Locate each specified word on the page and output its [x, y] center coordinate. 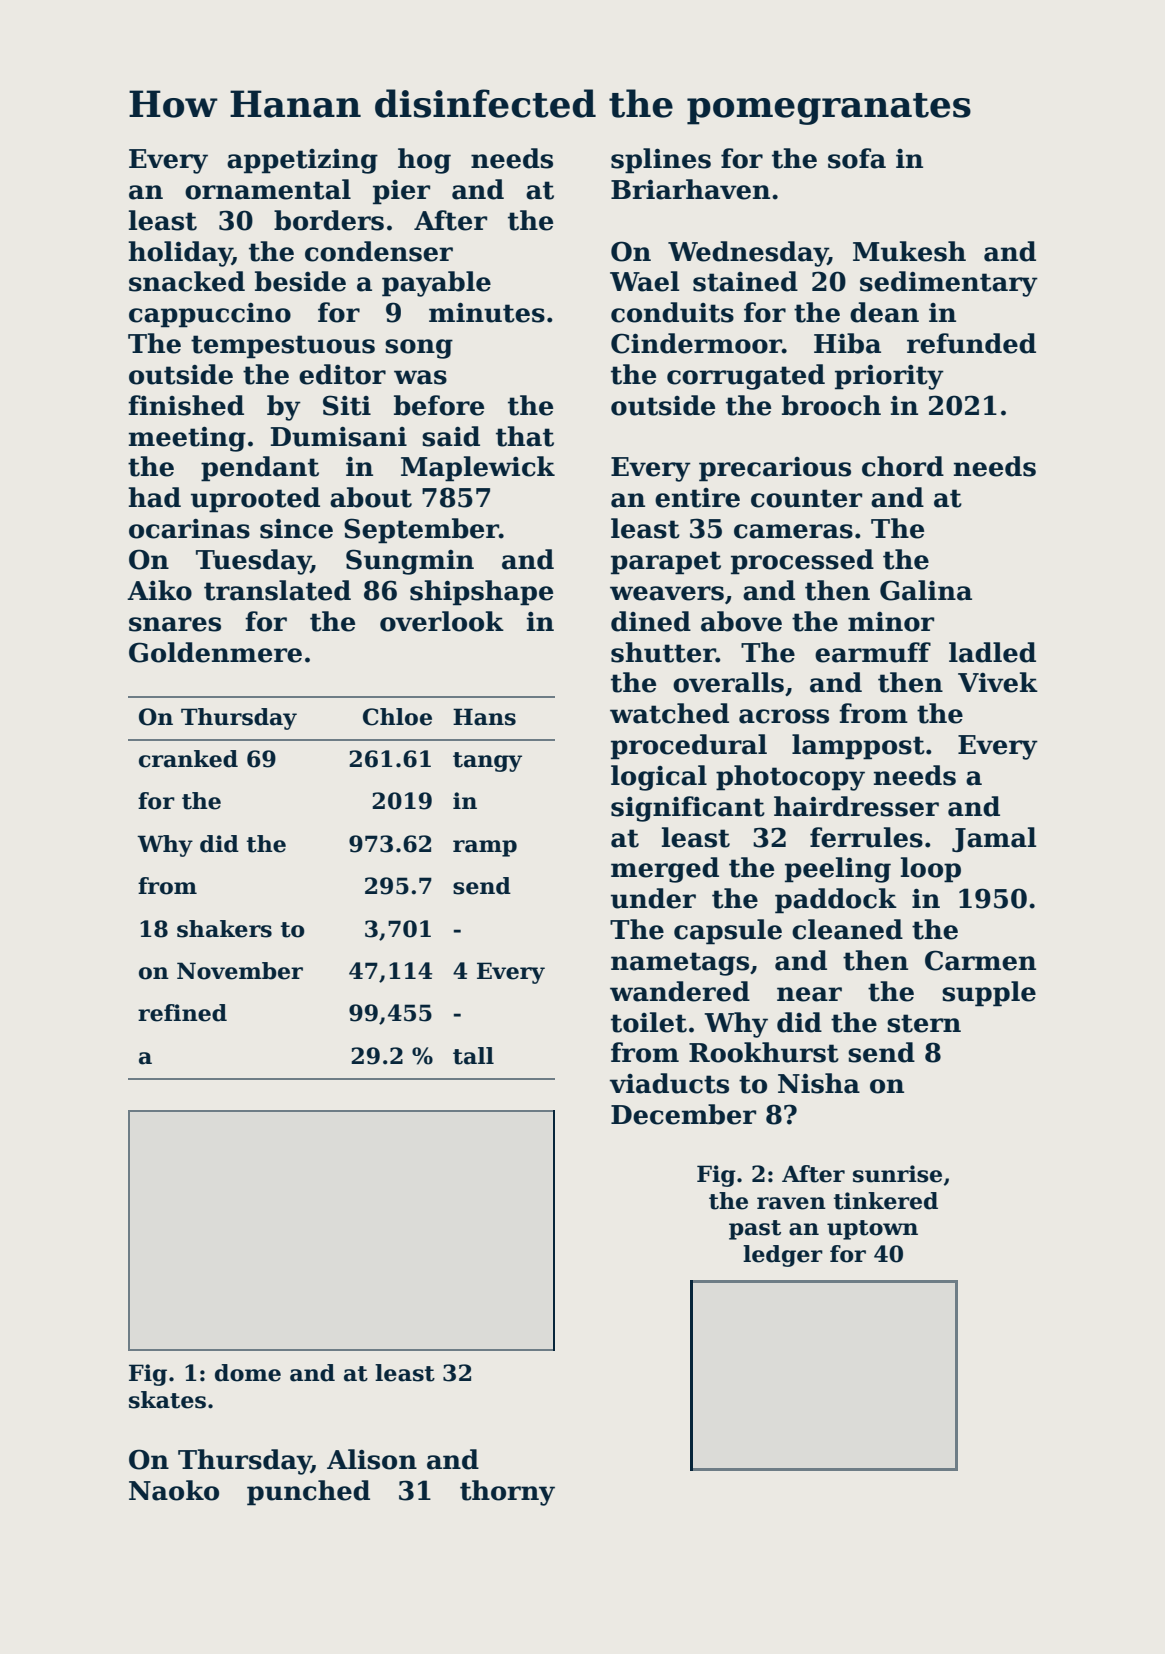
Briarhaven [690, 189]
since [296, 529]
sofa [857, 158]
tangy [487, 762]
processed [802, 562]
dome [248, 1373]
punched [308, 1493]
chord [903, 466]
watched [669, 713]
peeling [838, 870]
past [755, 1230]
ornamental [268, 189]
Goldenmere [215, 652]
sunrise [897, 1174]
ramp [485, 848]
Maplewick [478, 469]
